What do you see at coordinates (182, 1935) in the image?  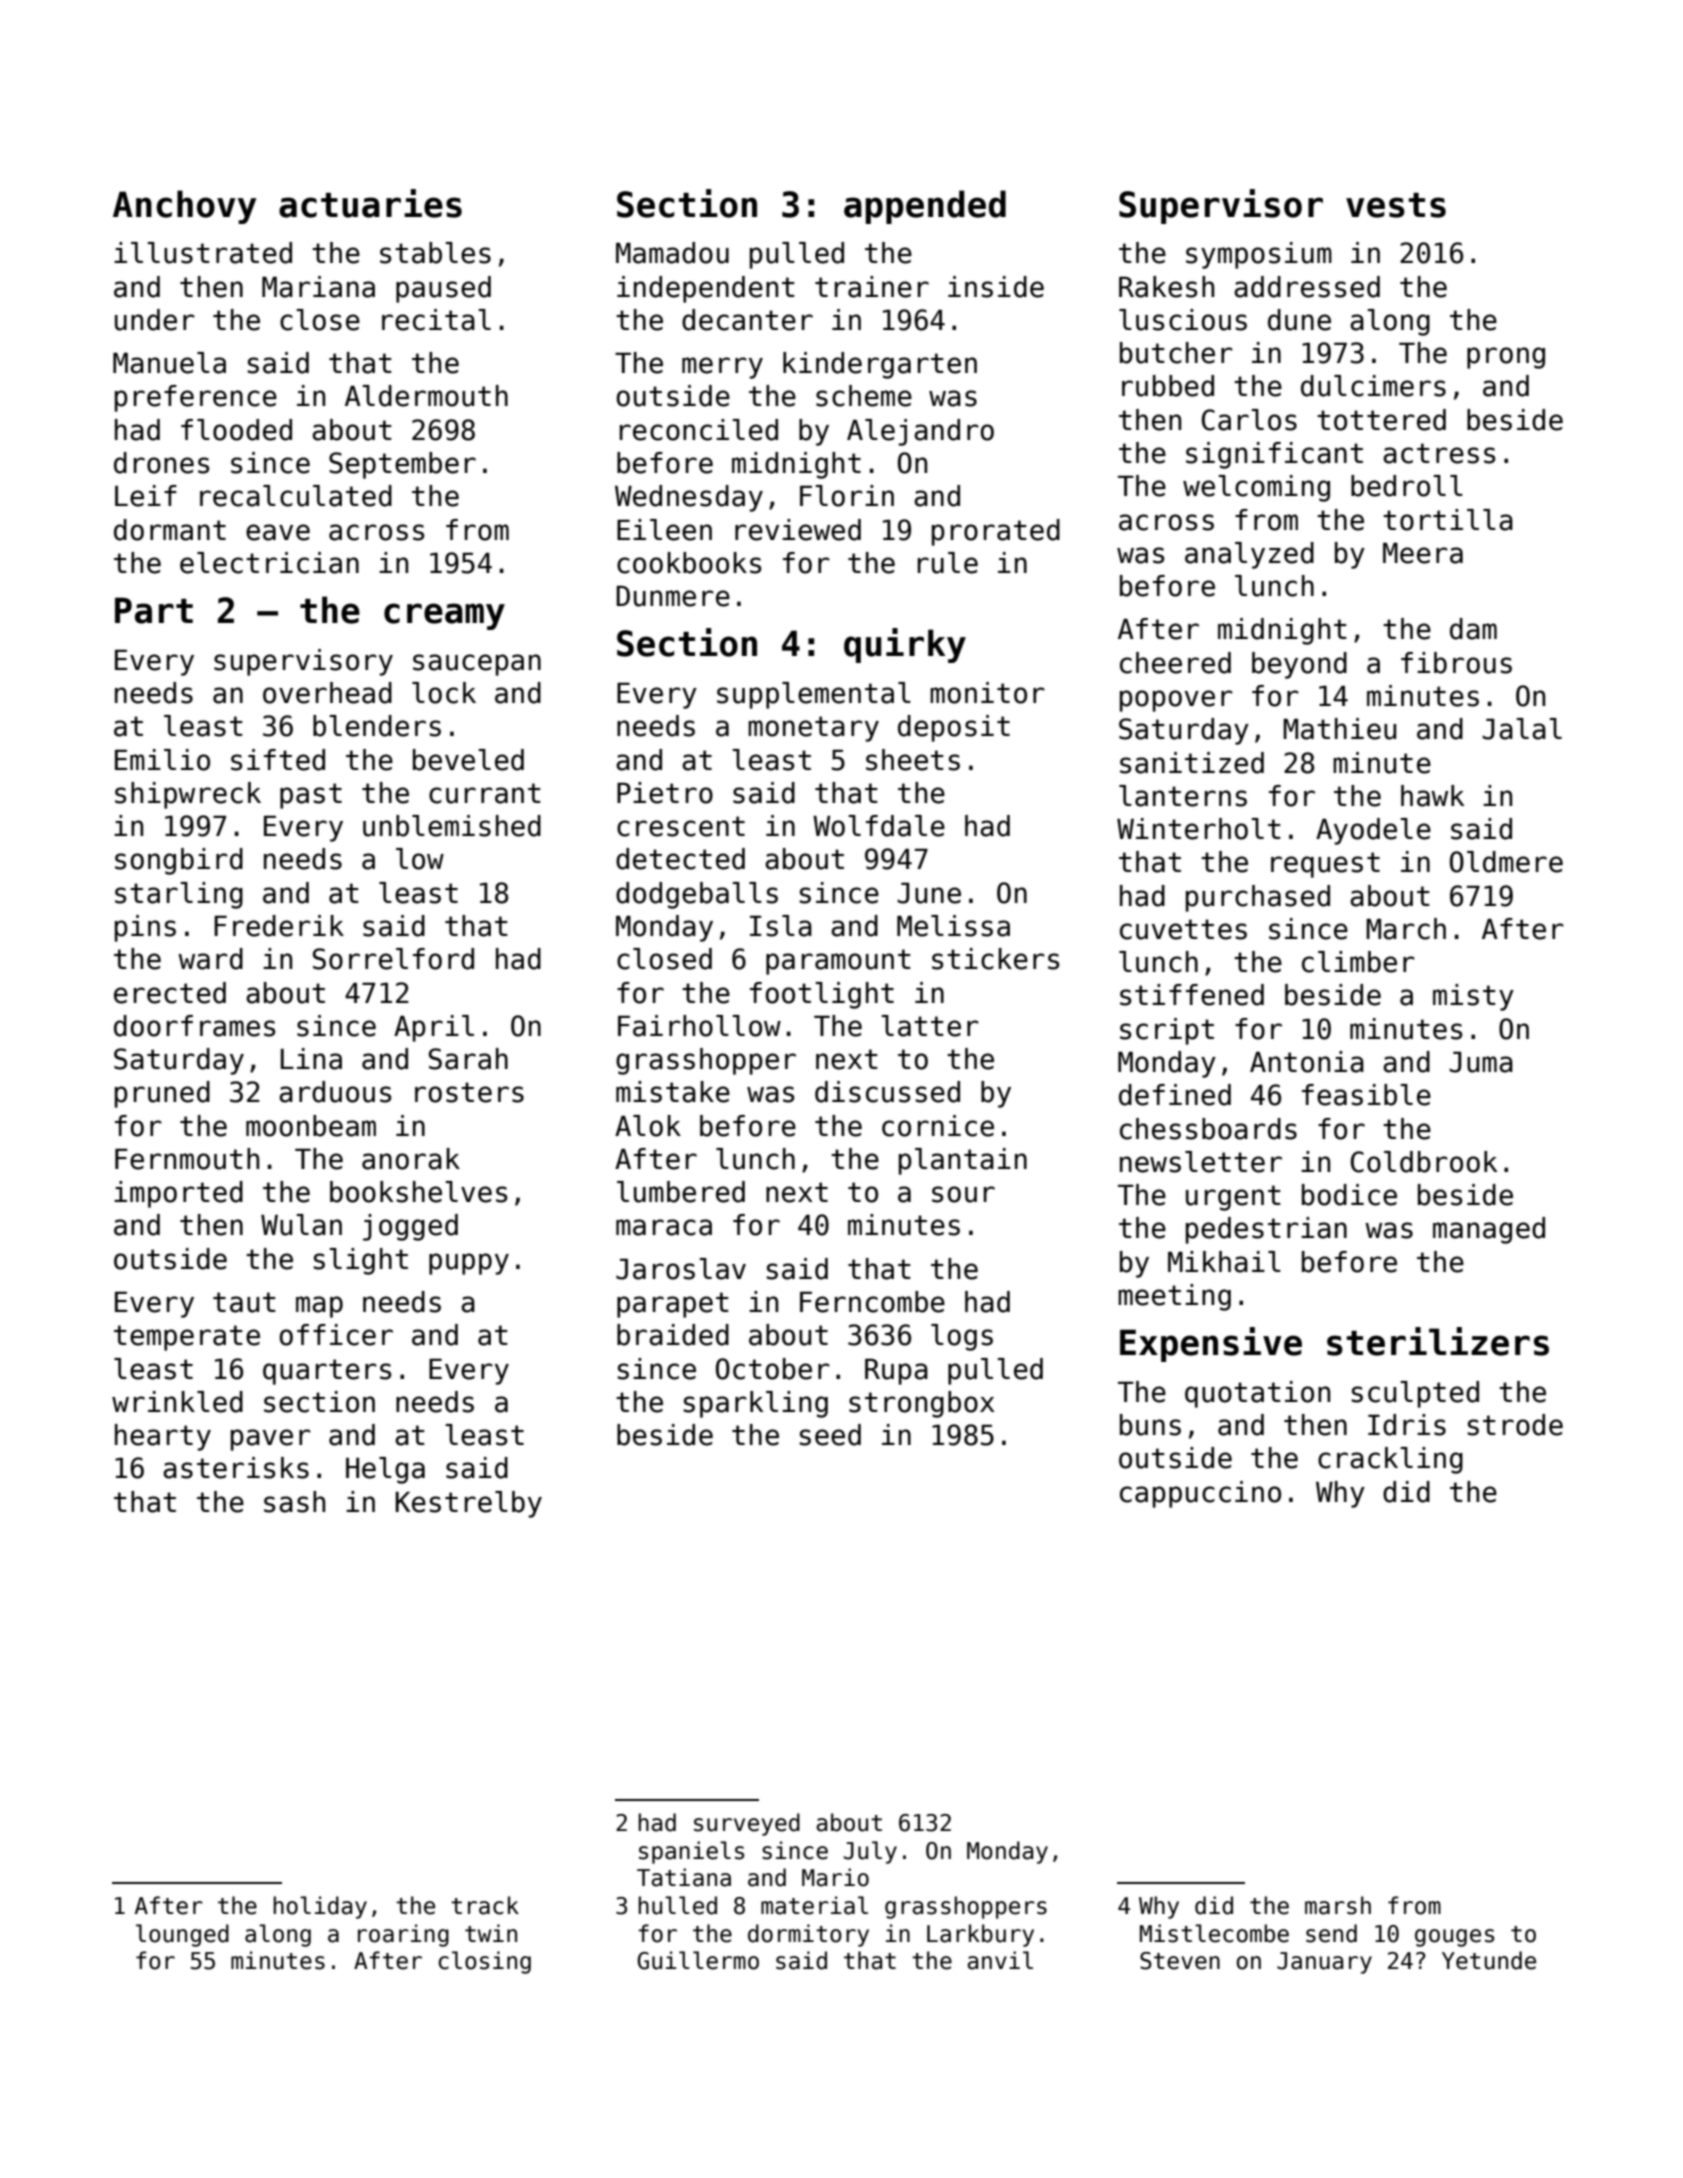 I see `lounged` at bounding box center [182, 1935].
